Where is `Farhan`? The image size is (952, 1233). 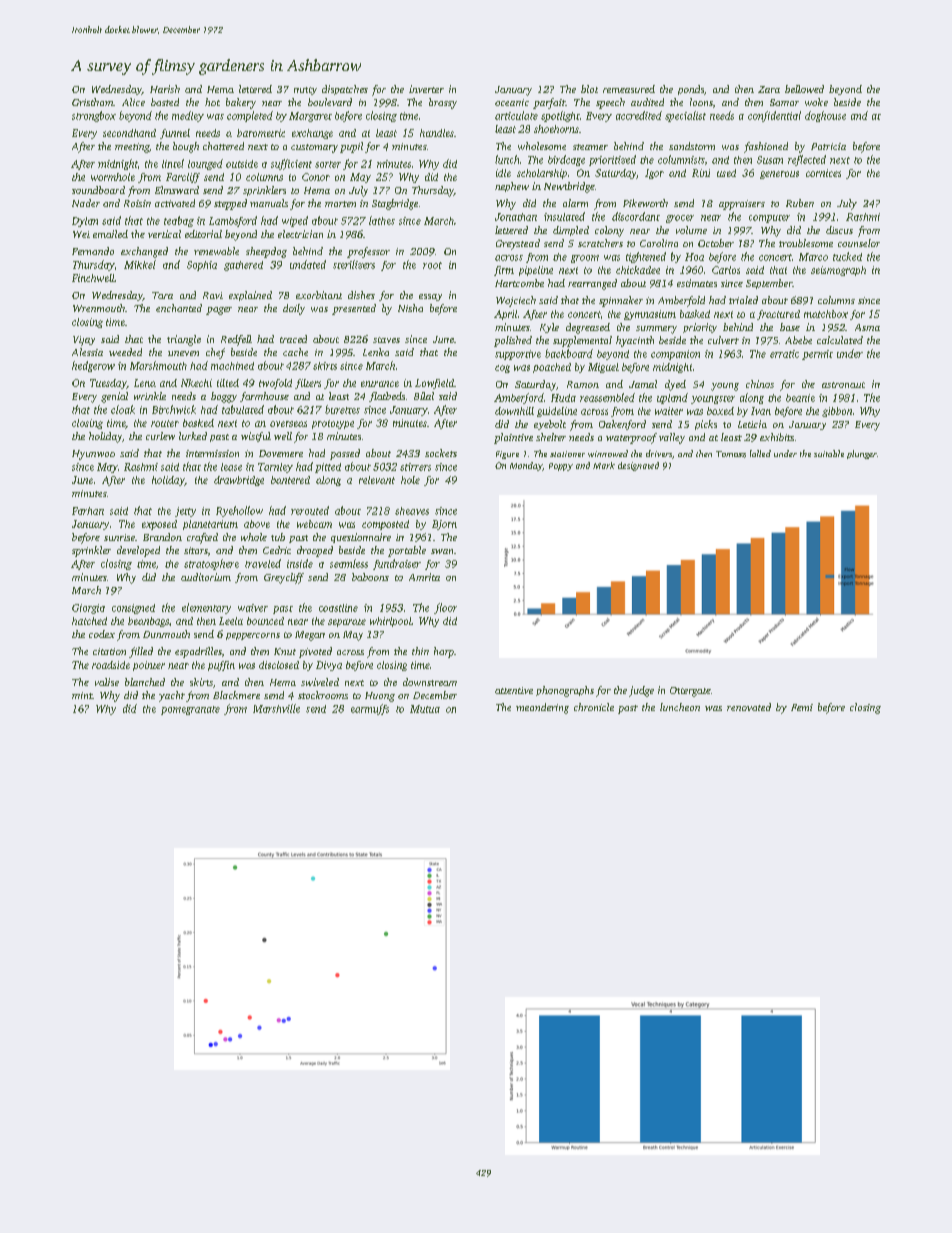
Farhan is located at coordinates (88, 511).
